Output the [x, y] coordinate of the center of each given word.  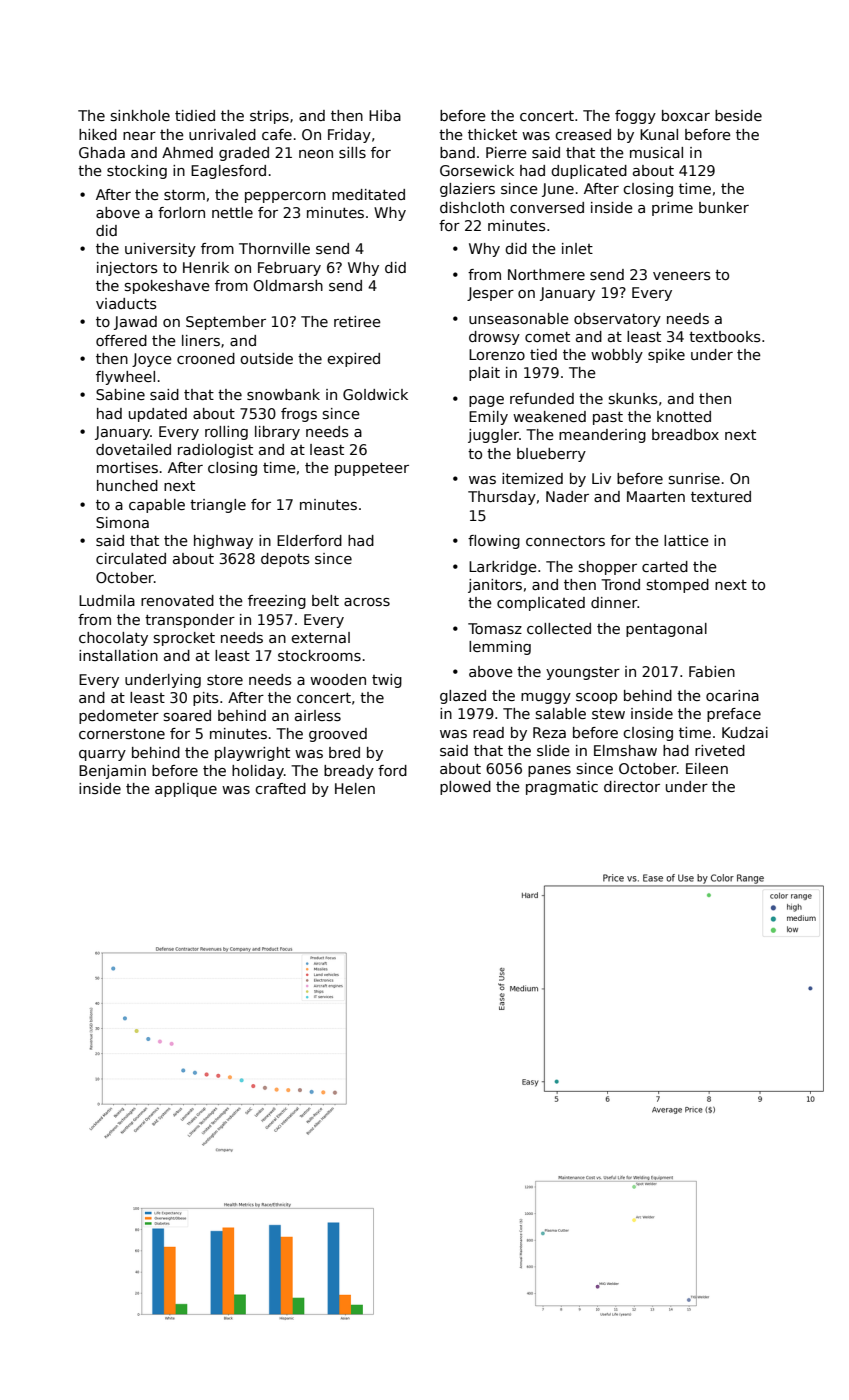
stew [608, 714]
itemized [532, 478]
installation [118, 655]
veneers [682, 276]
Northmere [546, 274]
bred [344, 752]
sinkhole [140, 115]
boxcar [686, 115]
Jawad [135, 323]
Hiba [385, 115]
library [277, 433]
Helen [355, 788]
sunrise [694, 478]
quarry [102, 755]
